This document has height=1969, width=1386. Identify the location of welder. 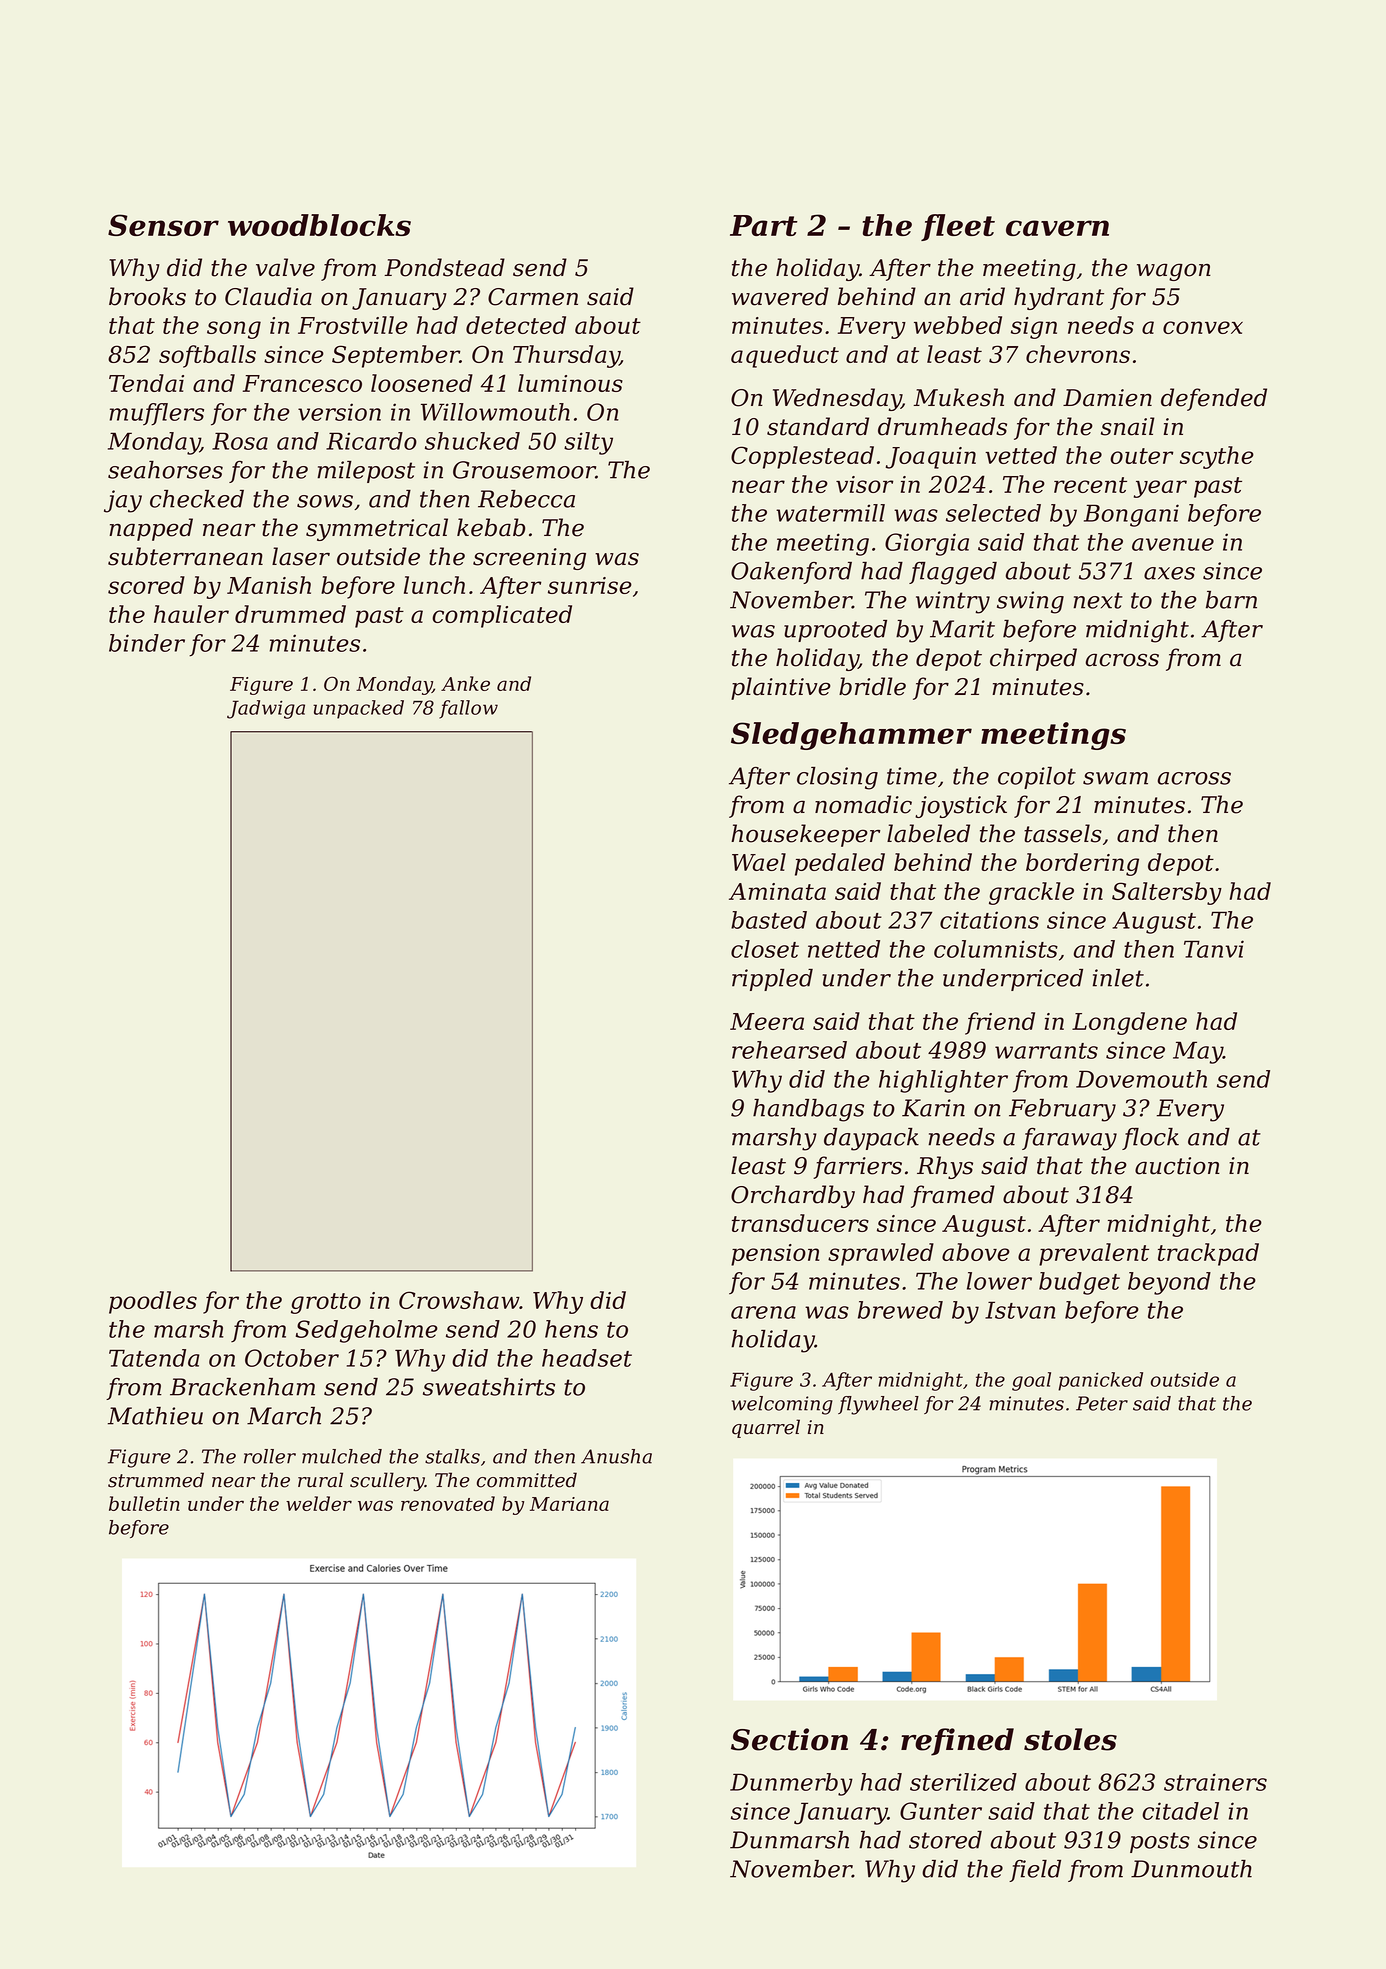
(319, 1503).
